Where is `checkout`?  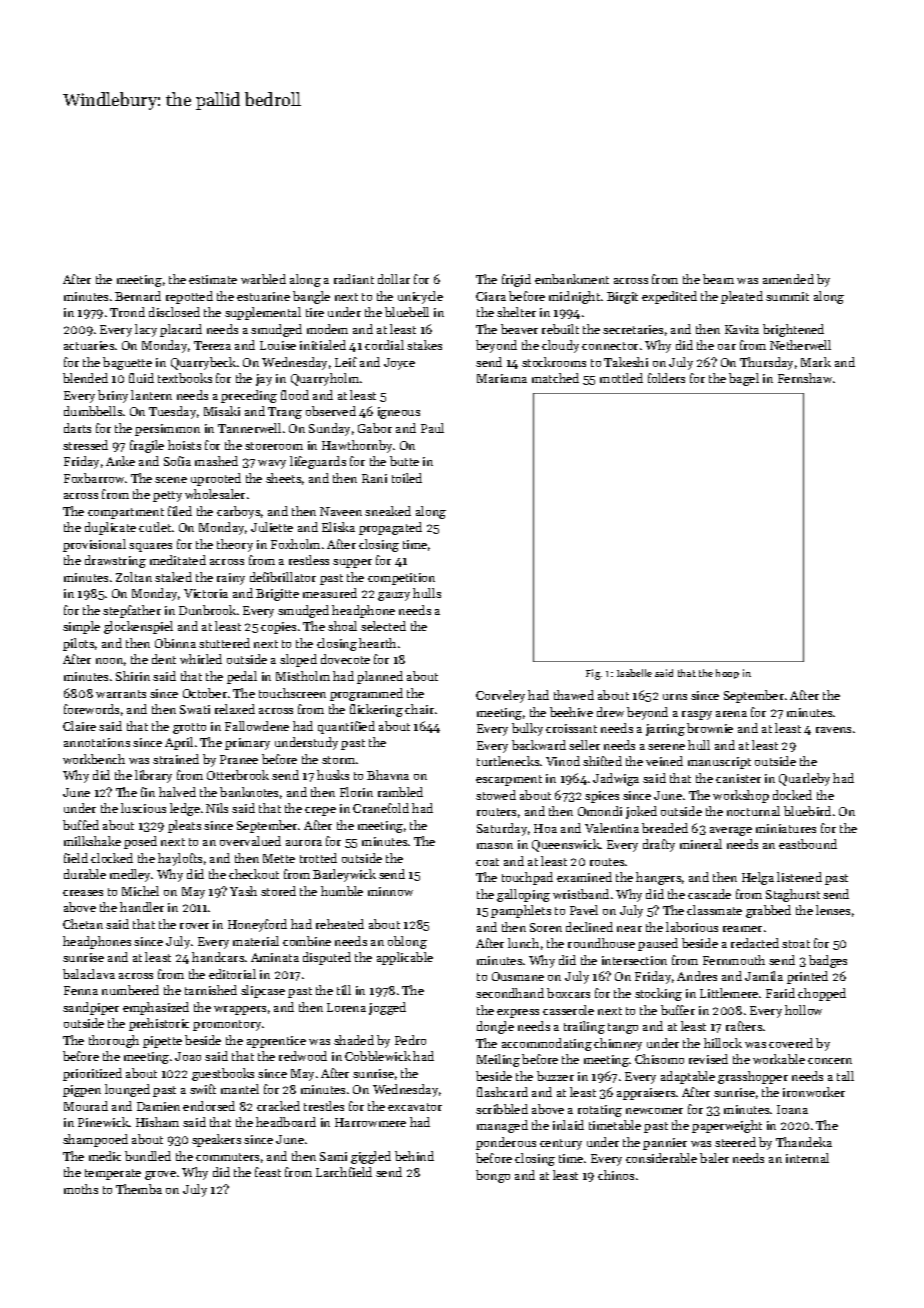
checkout is located at coordinates (254, 874).
